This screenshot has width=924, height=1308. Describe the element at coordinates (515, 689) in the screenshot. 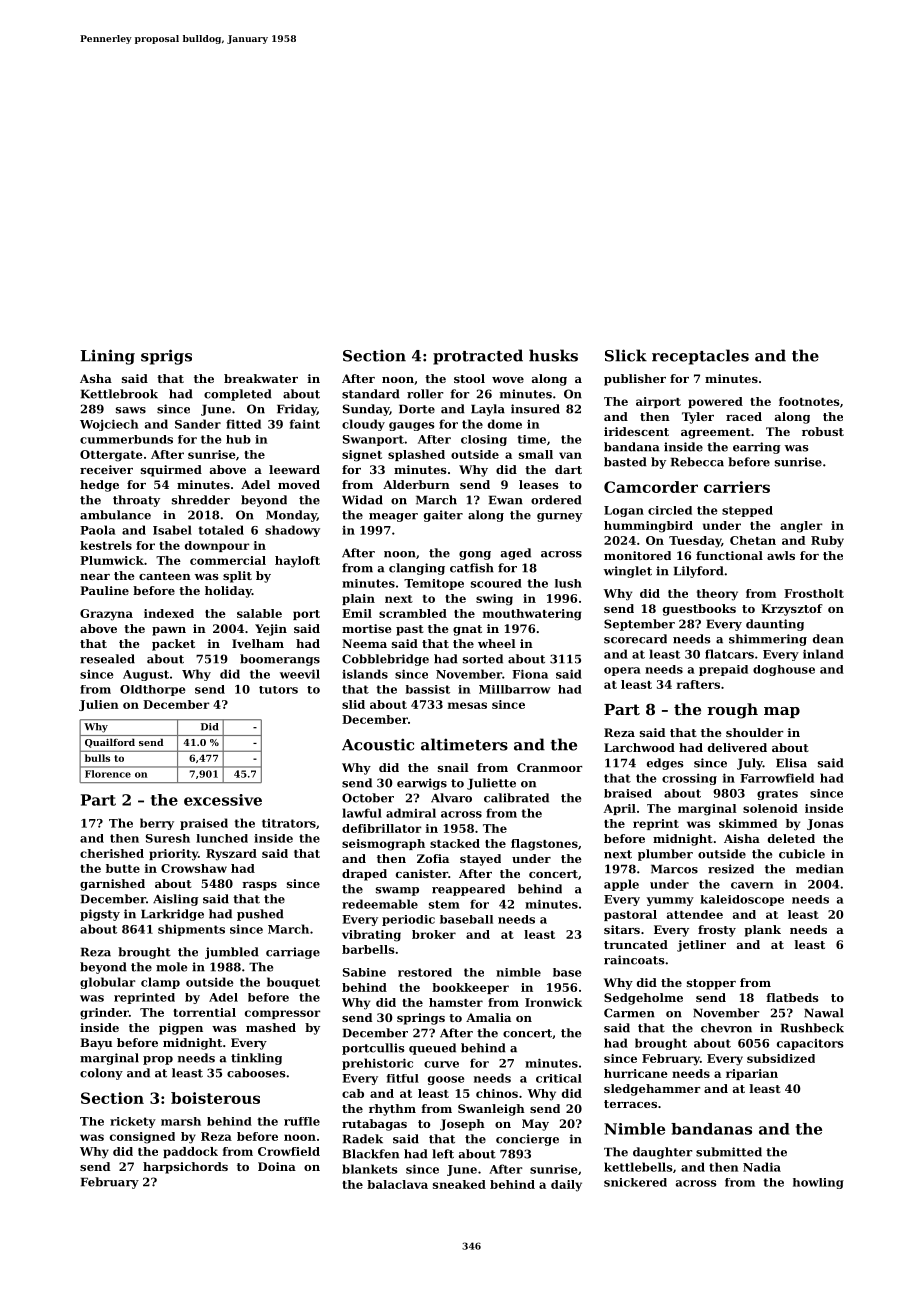

I see `Millbarrow` at that location.
